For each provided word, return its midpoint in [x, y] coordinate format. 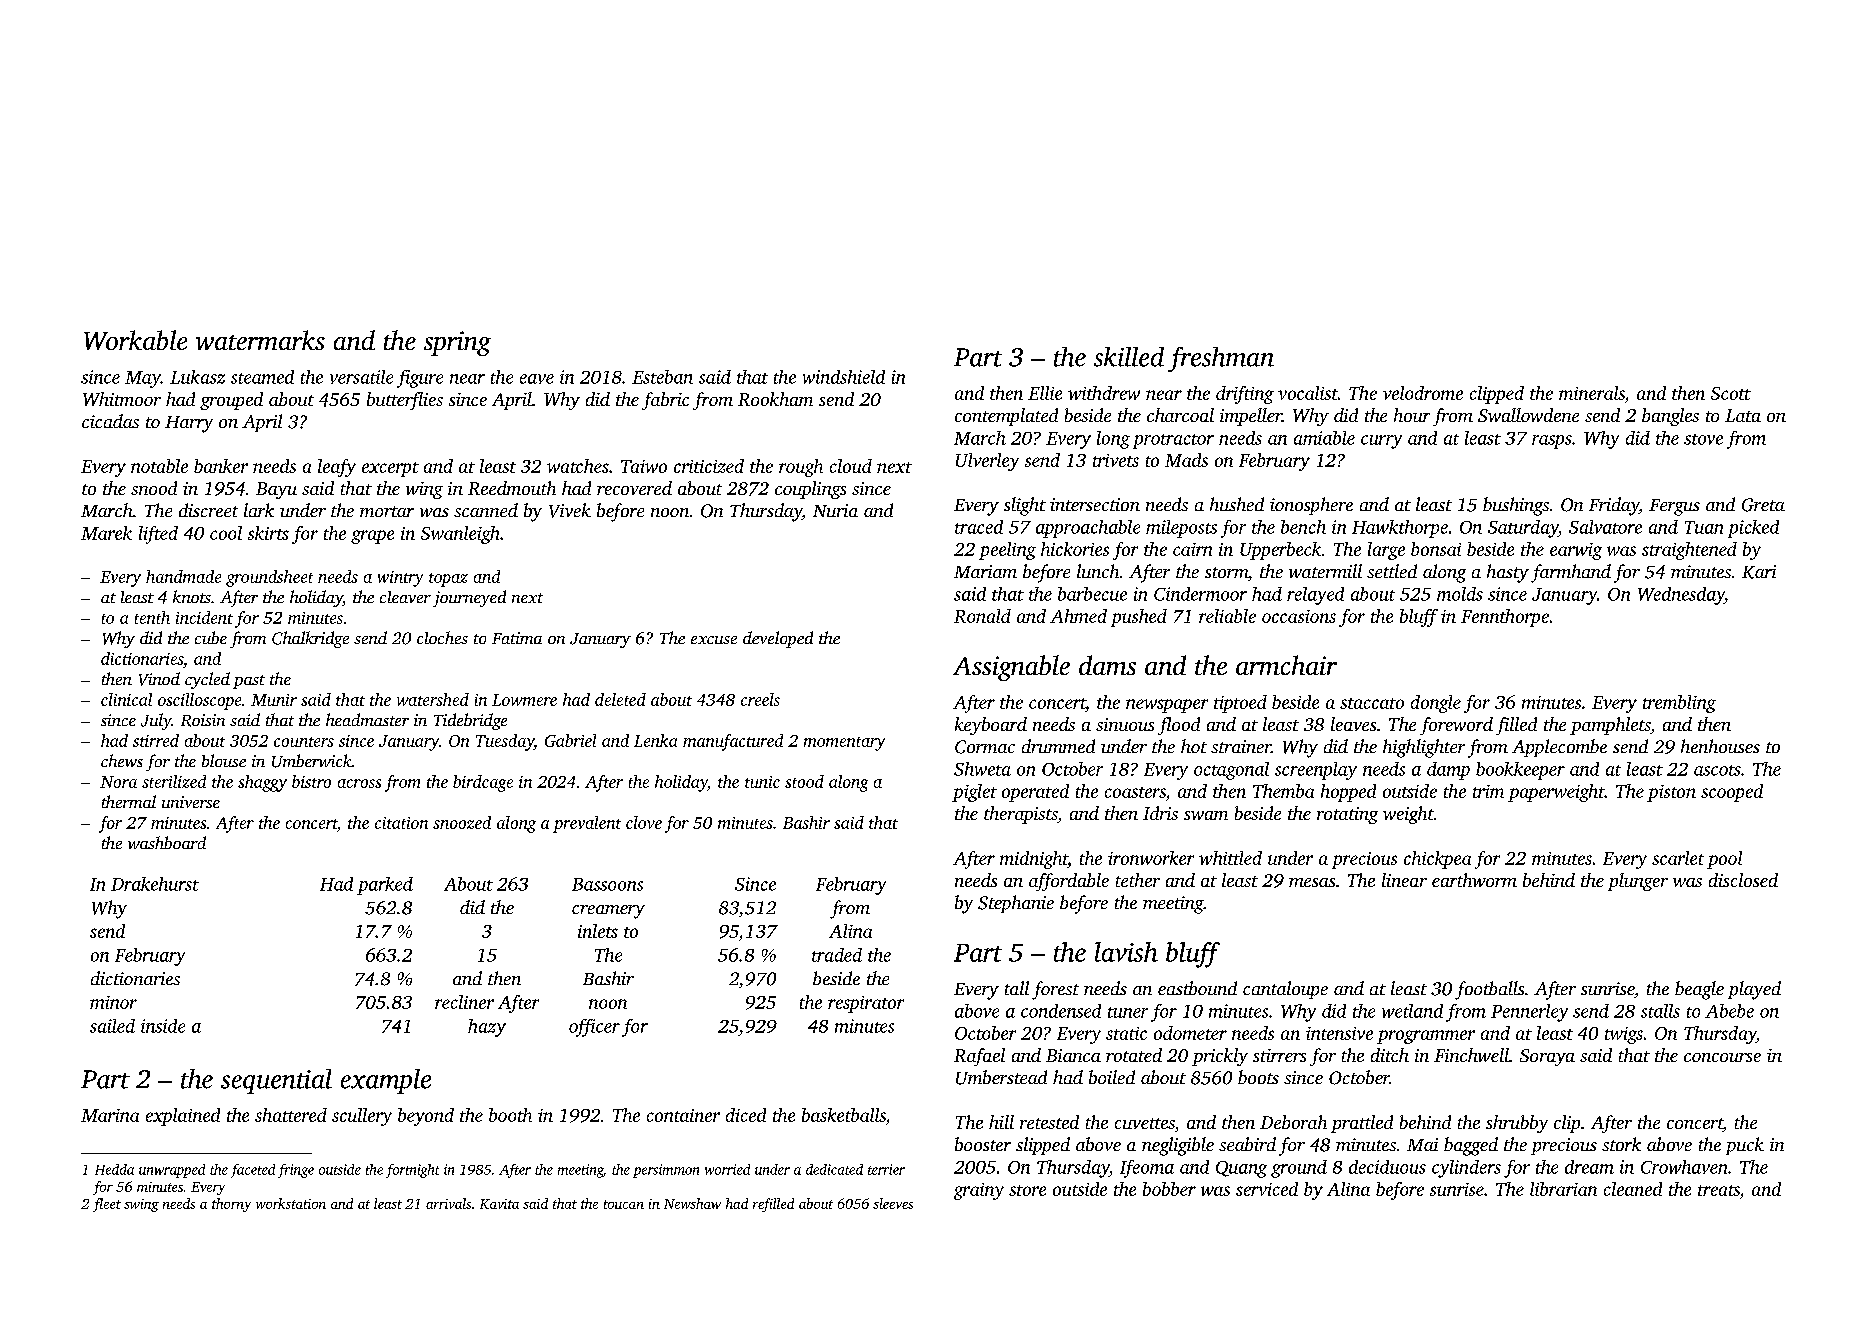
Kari [1759, 572]
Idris [1160, 813]
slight [1025, 506]
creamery [608, 912]
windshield [844, 377]
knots [192, 596]
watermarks [260, 340]
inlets [598, 931]
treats [1719, 1190]
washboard [167, 842]
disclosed [1743, 880]
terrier [886, 1169]
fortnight [412, 1171]
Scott [1731, 393]
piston [1671, 793]
